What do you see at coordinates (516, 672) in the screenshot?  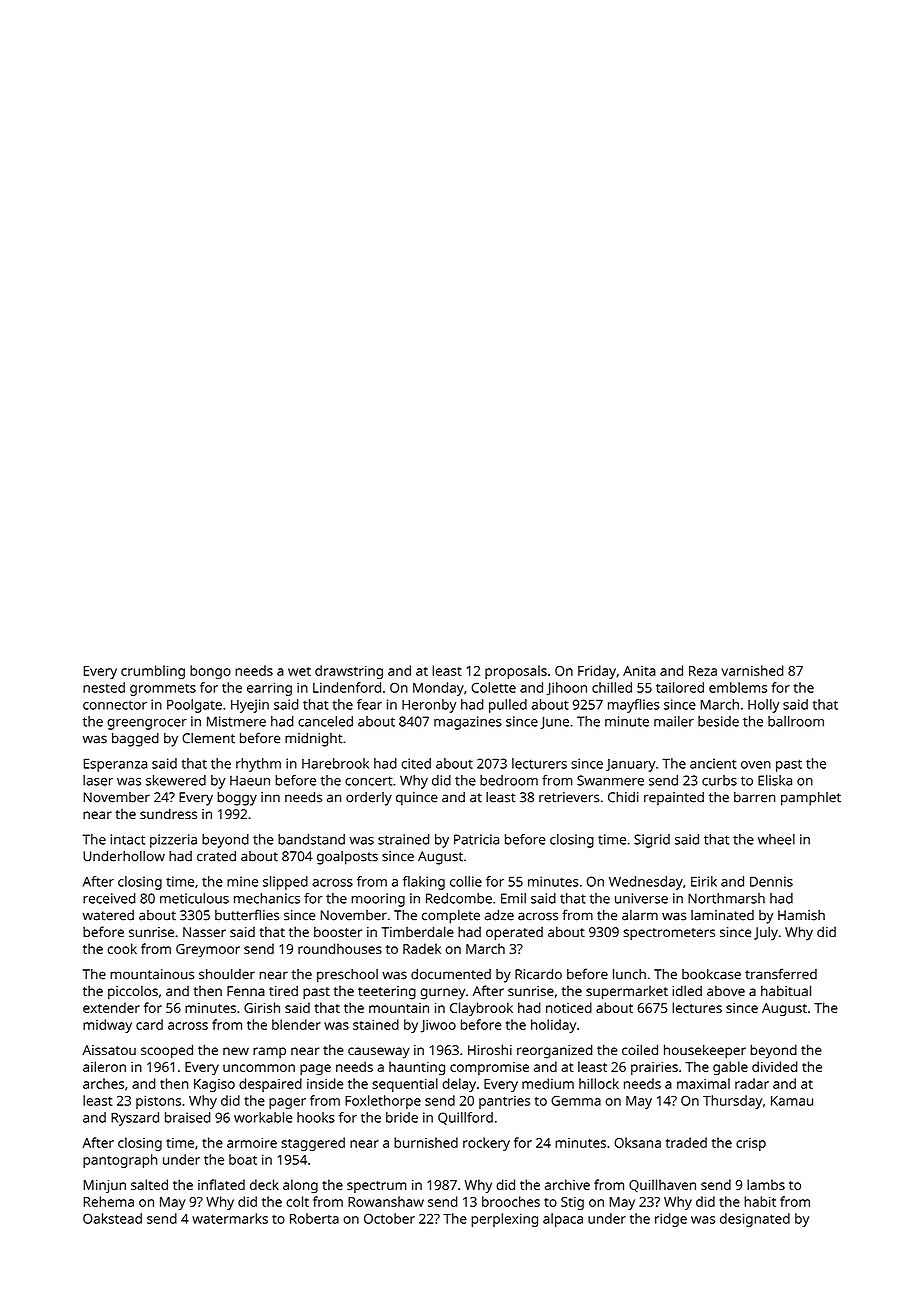 I see `proposals` at bounding box center [516, 672].
